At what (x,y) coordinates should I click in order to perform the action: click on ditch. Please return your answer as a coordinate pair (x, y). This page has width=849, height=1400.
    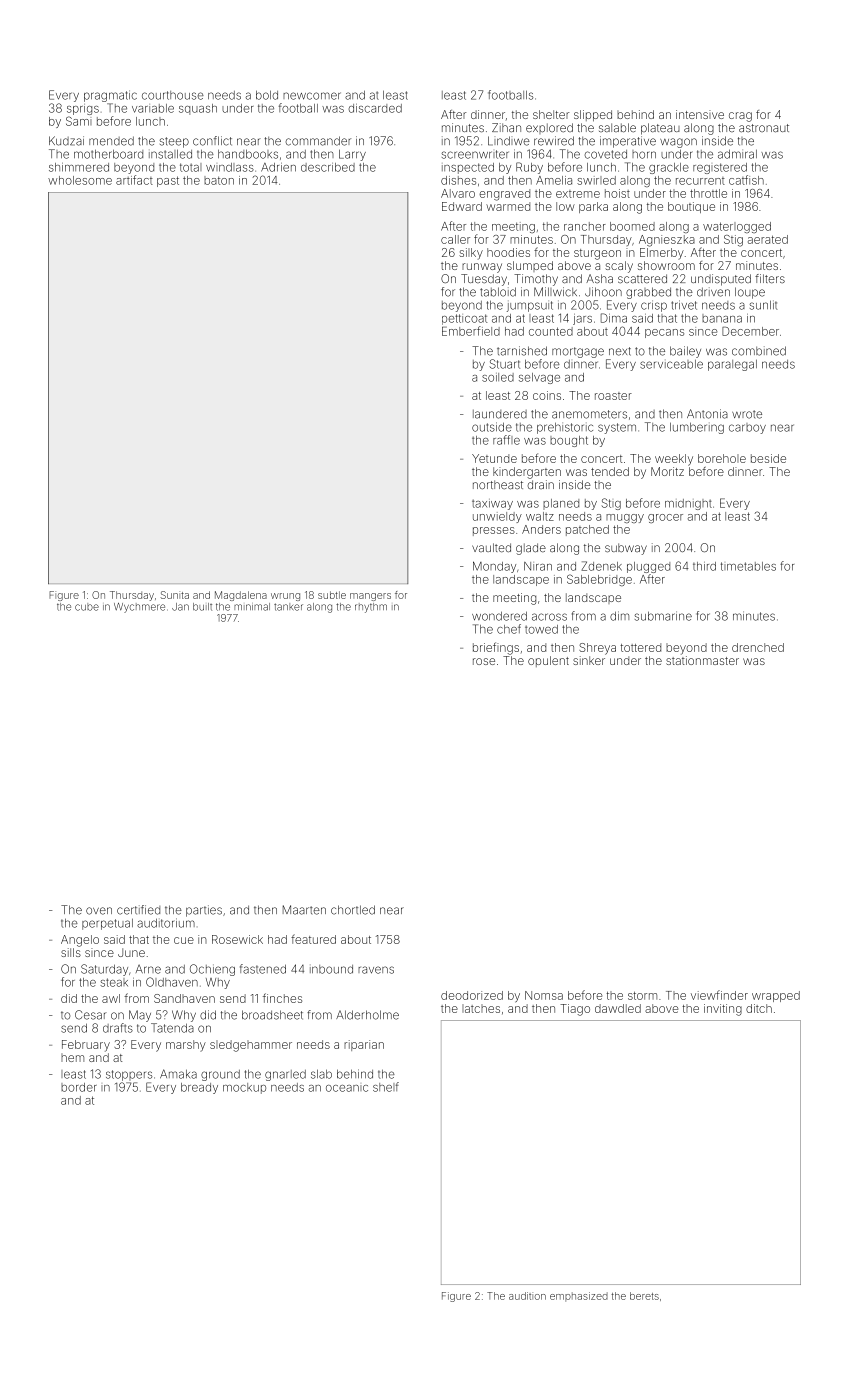
    Looking at the image, I should click on (759, 1008).
